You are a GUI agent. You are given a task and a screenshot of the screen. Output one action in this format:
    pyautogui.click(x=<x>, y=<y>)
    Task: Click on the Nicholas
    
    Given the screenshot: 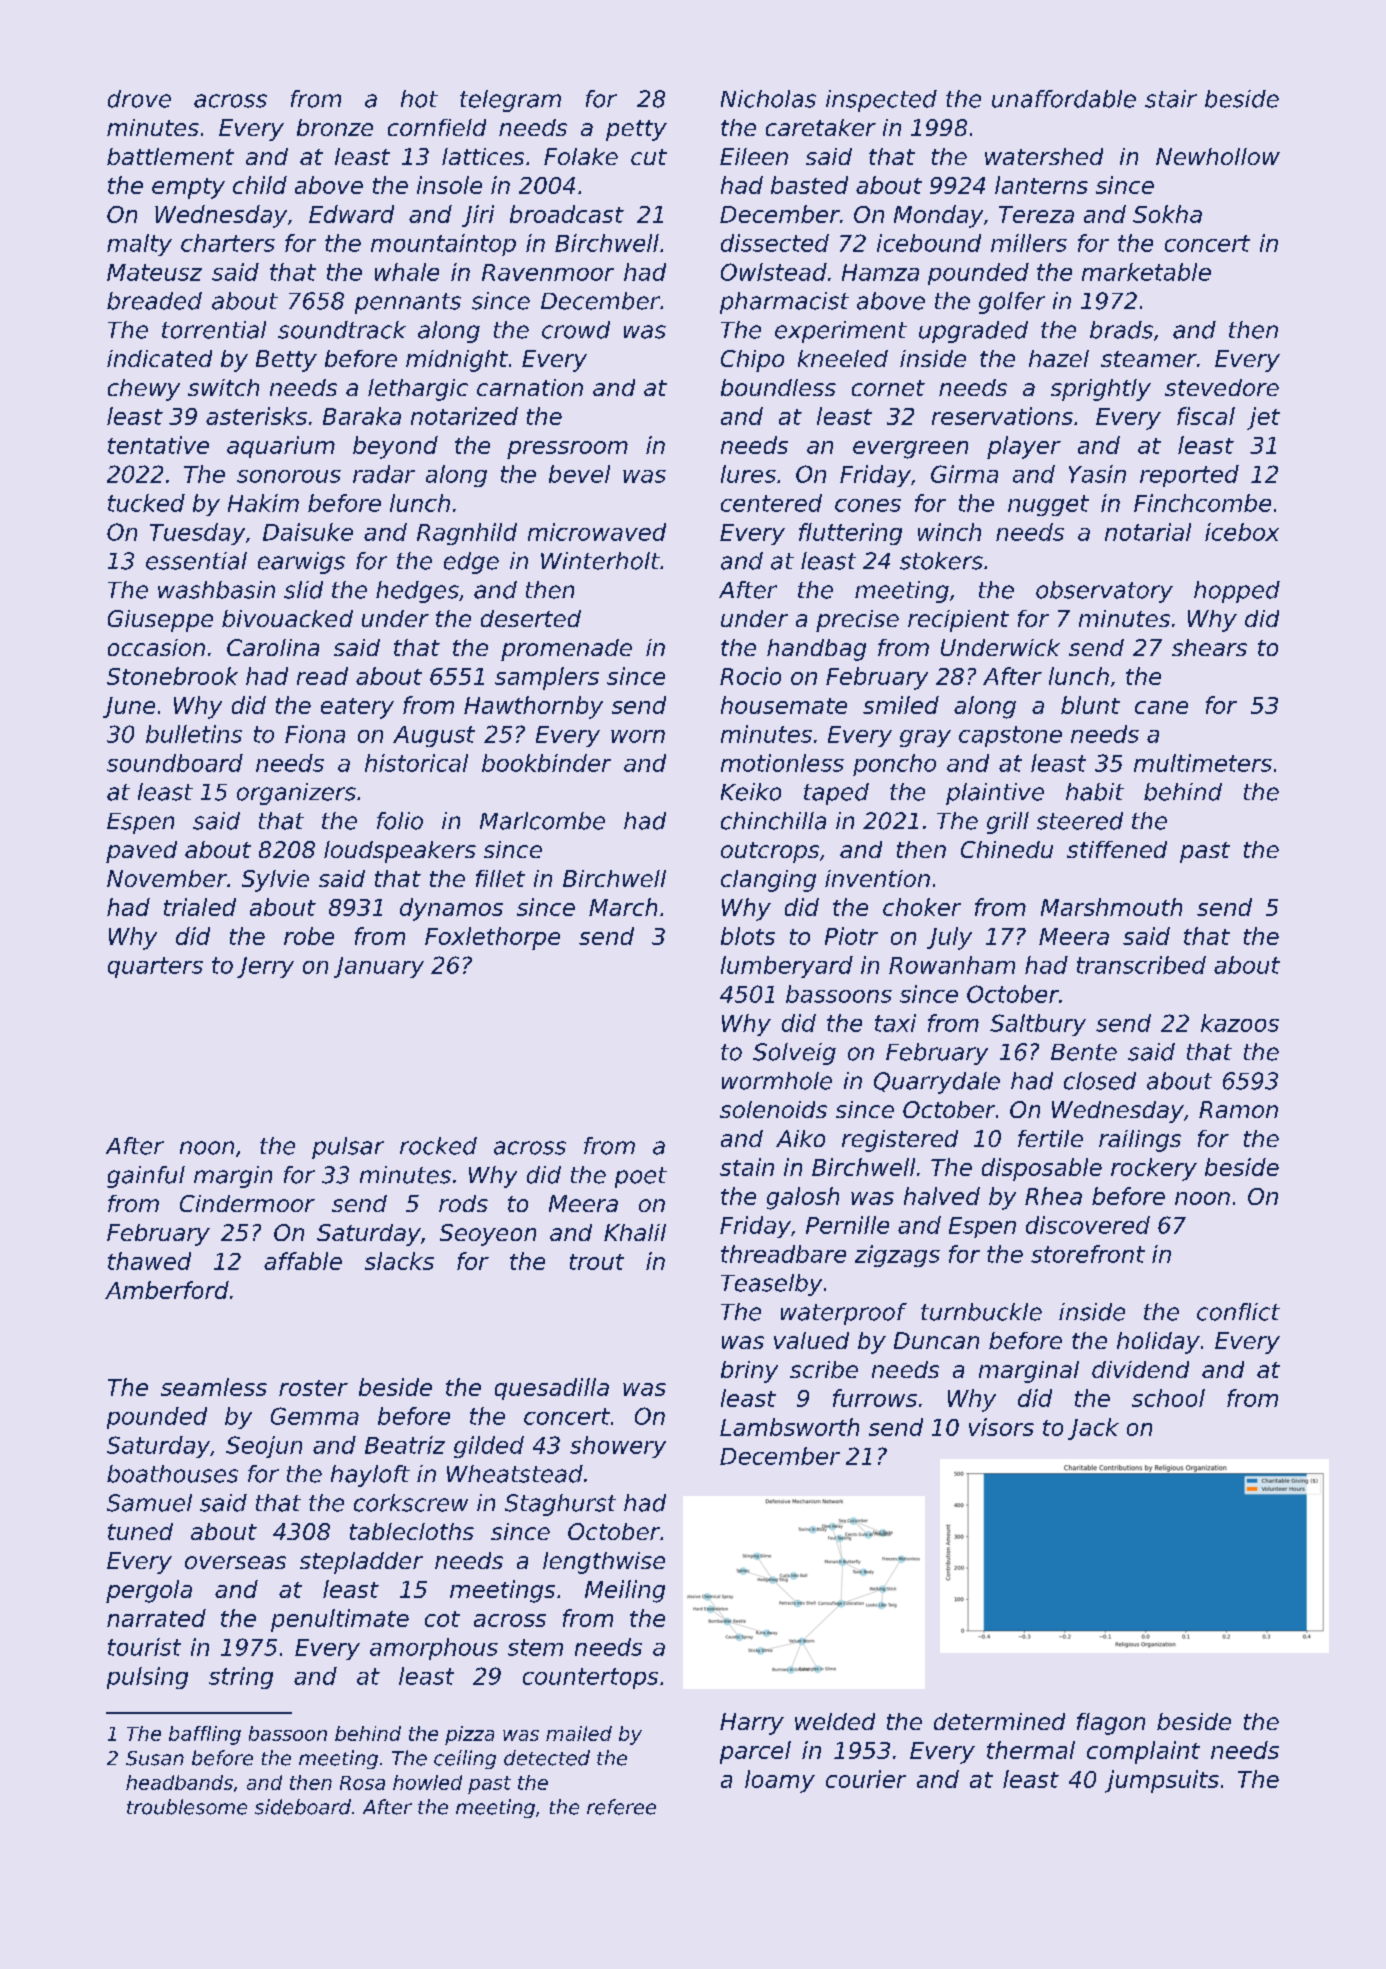 What is the action you would take?
    pyautogui.click(x=768, y=99)
